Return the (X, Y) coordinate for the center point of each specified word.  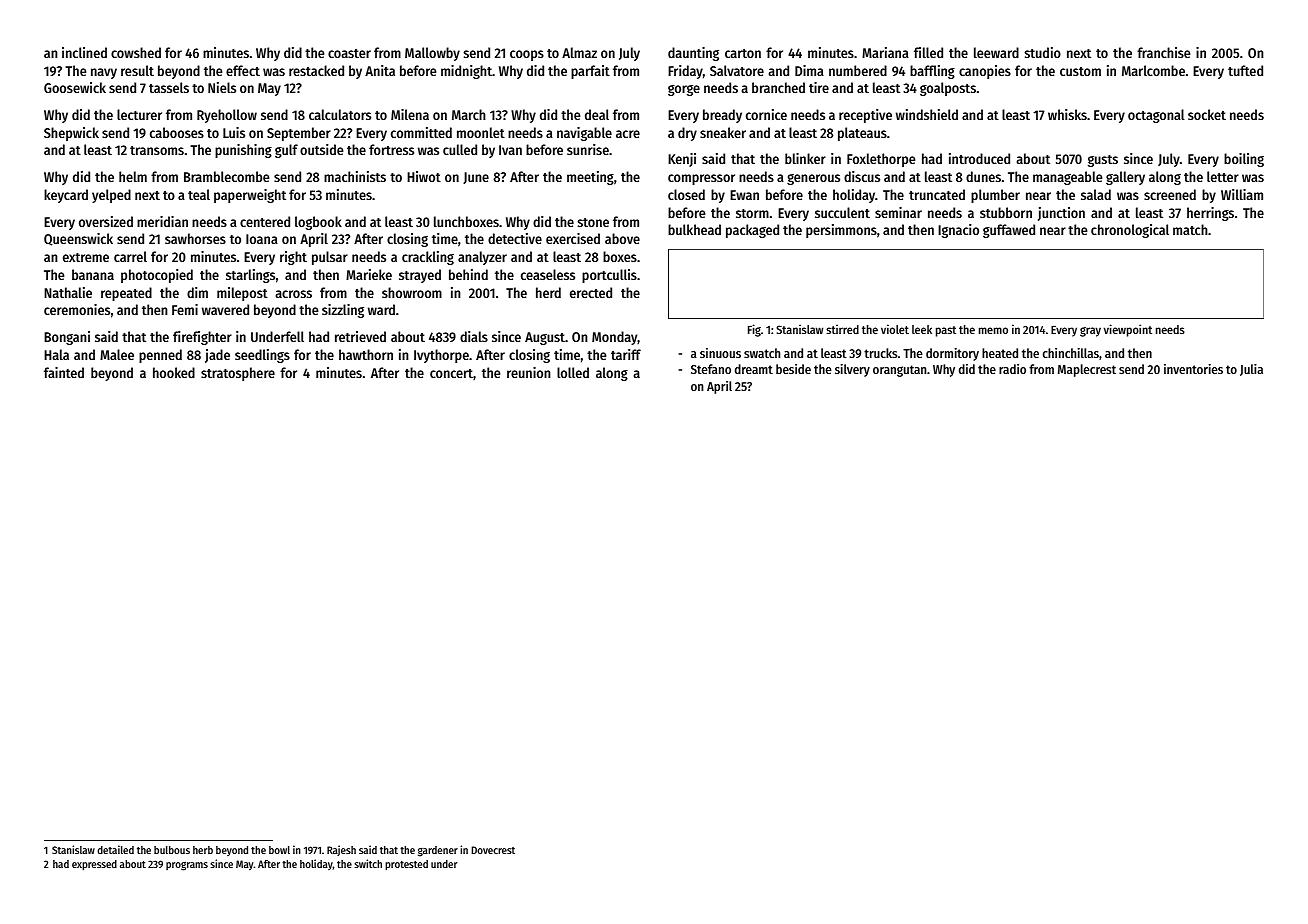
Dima (809, 70)
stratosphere (238, 374)
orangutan (899, 371)
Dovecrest (493, 850)
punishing (243, 151)
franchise (1163, 52)
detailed (115, 849)
